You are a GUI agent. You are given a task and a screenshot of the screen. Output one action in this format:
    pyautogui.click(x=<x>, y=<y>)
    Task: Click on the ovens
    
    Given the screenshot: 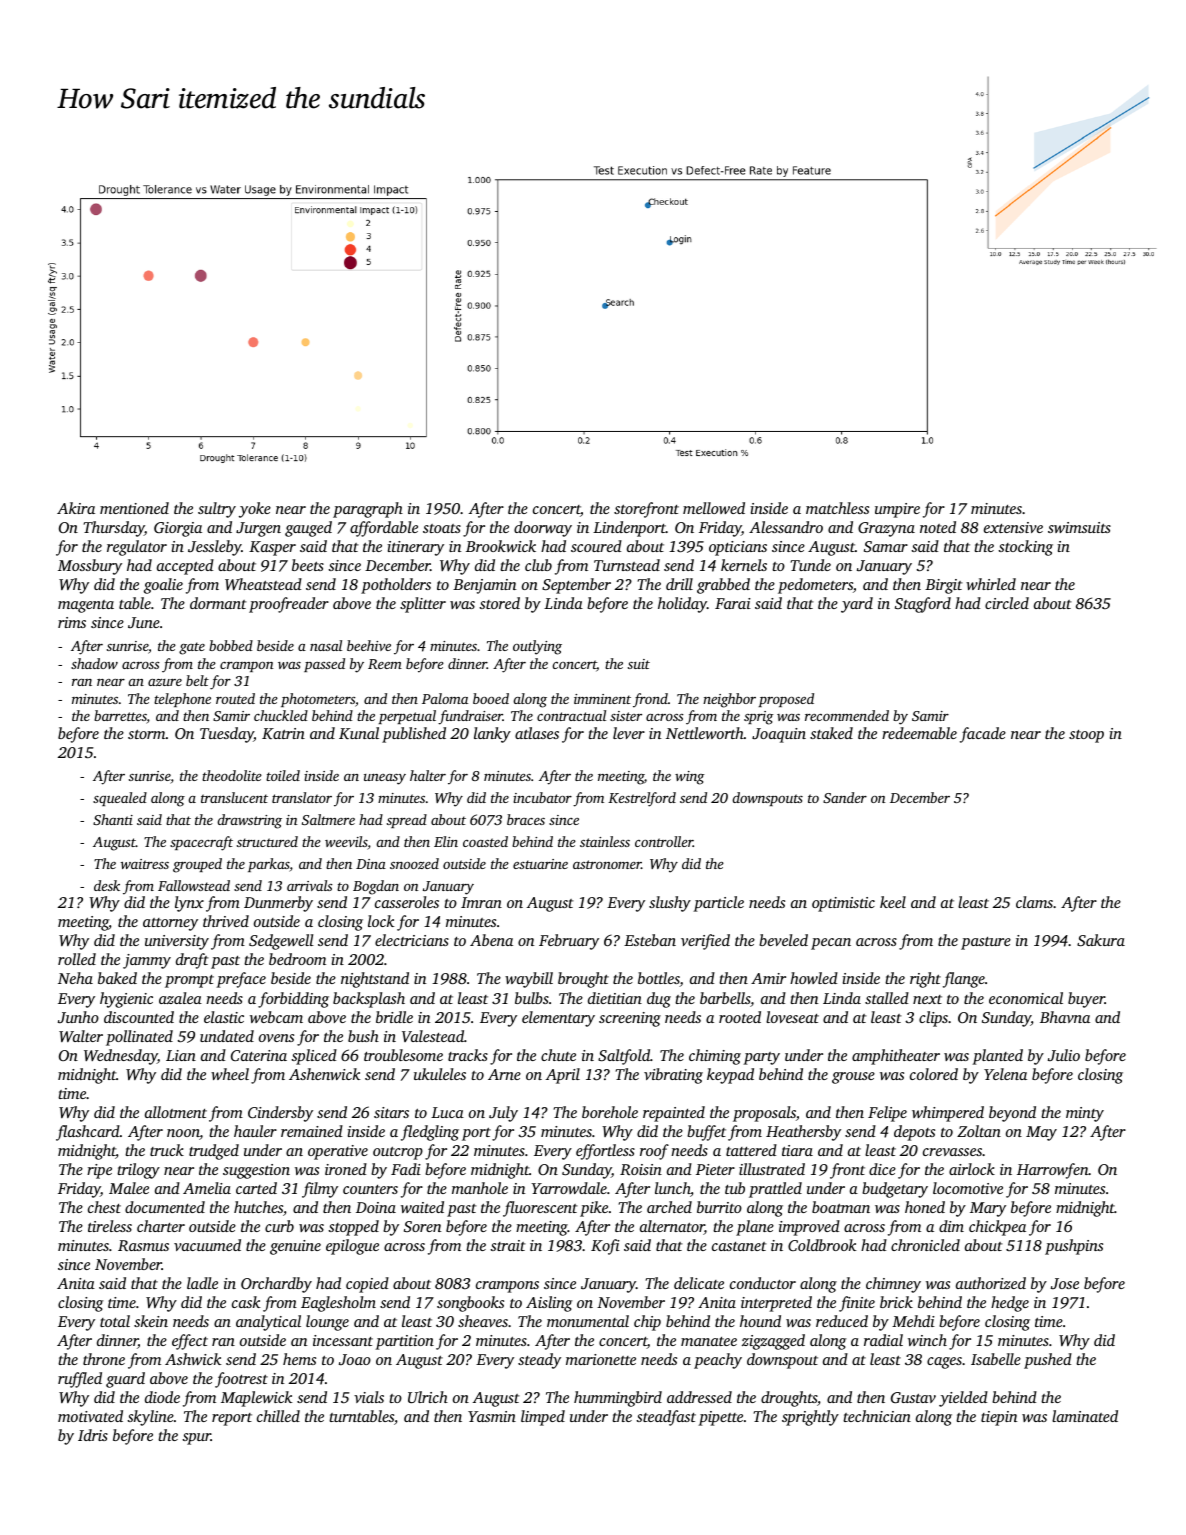 What is the action you would take?
    pyautogui.click(x=276, y=1038)
